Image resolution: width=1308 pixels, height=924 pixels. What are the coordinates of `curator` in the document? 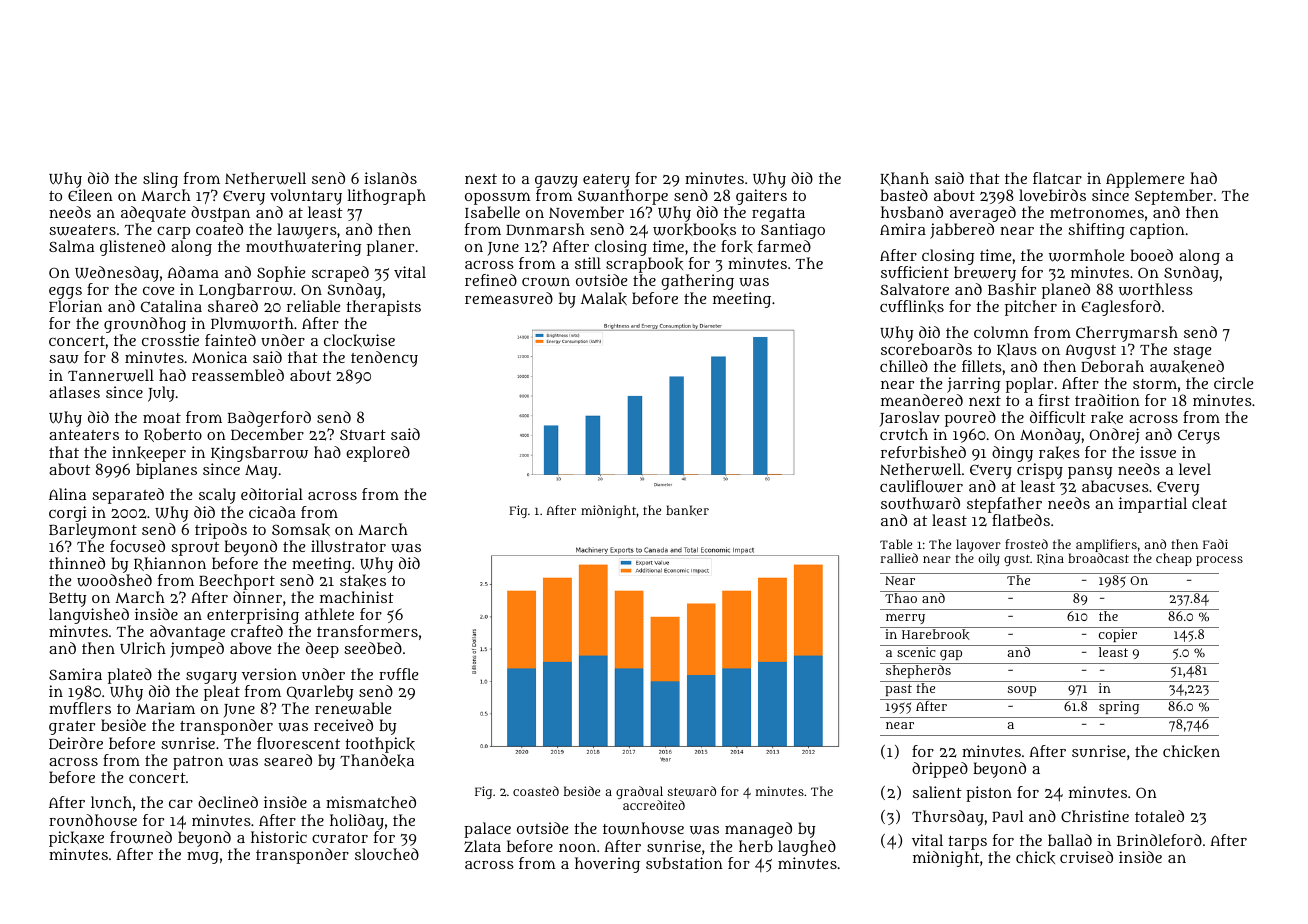 It's located at (340, 838).
